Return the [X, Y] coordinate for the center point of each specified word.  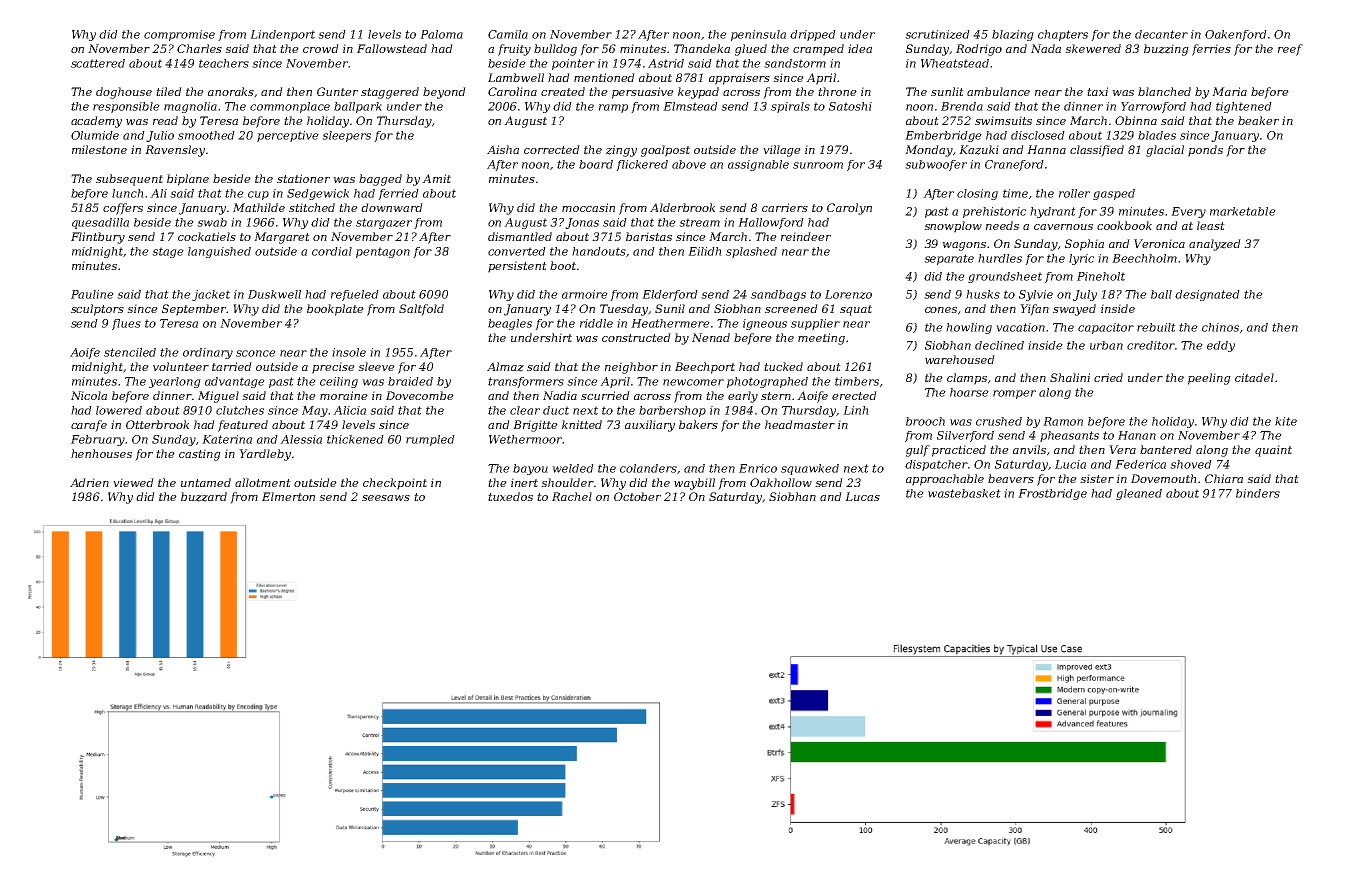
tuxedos [510, 496]
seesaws [386, 498]
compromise [179, 35]
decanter [1161, 34]
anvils [1029, 449]
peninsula [758, 35]
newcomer [693, 382]
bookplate [335, 310]
